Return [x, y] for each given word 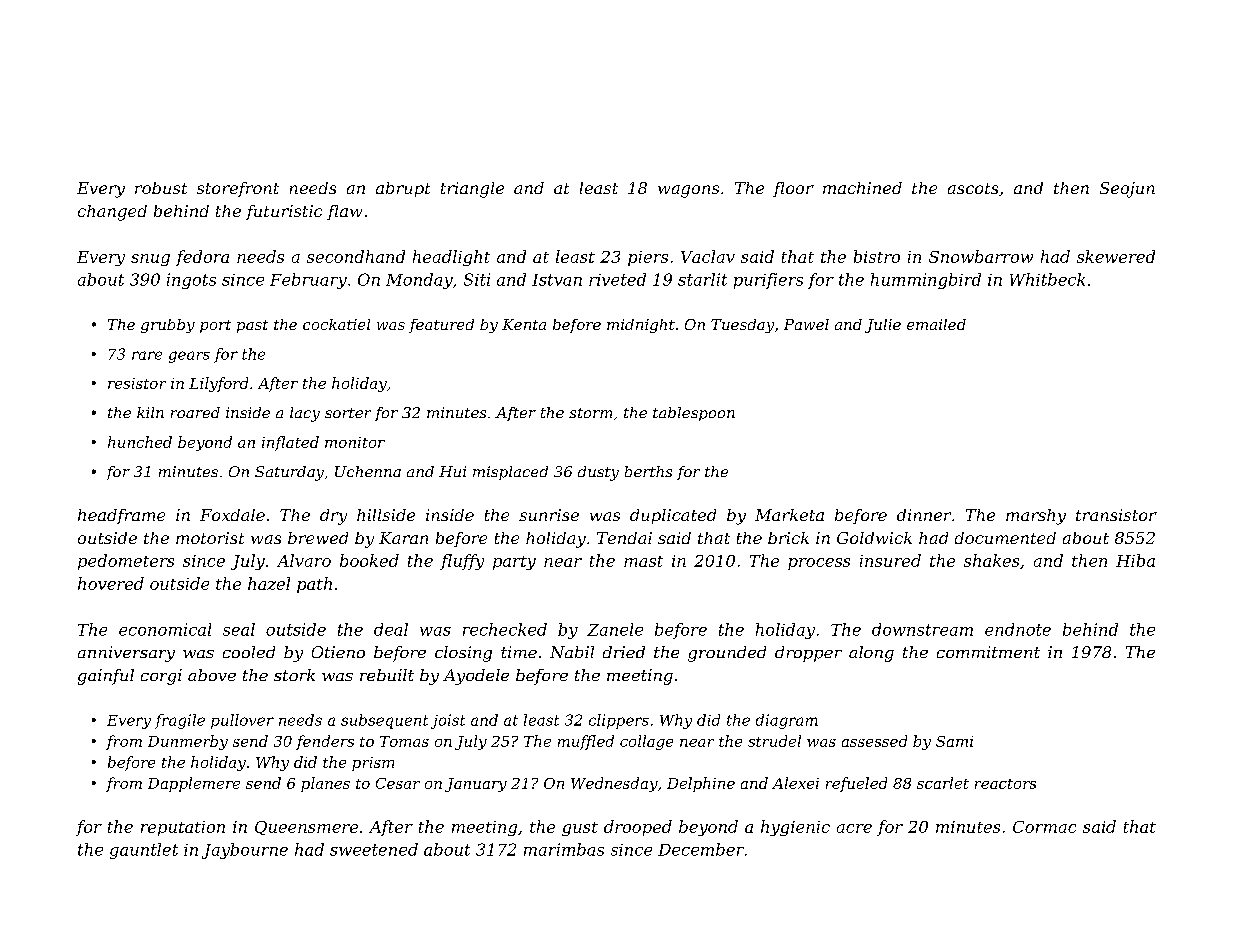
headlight [451, 258]
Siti [477, 279]
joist [448, 721]
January [476, 785]
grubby [168, 326]
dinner [924, 515]
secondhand [356, 256]
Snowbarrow [981, 256]
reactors [1005, 784]
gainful [106, 677]
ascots [973, 188]
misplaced [510, 473]
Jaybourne [245, 851]
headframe [121, 516]
